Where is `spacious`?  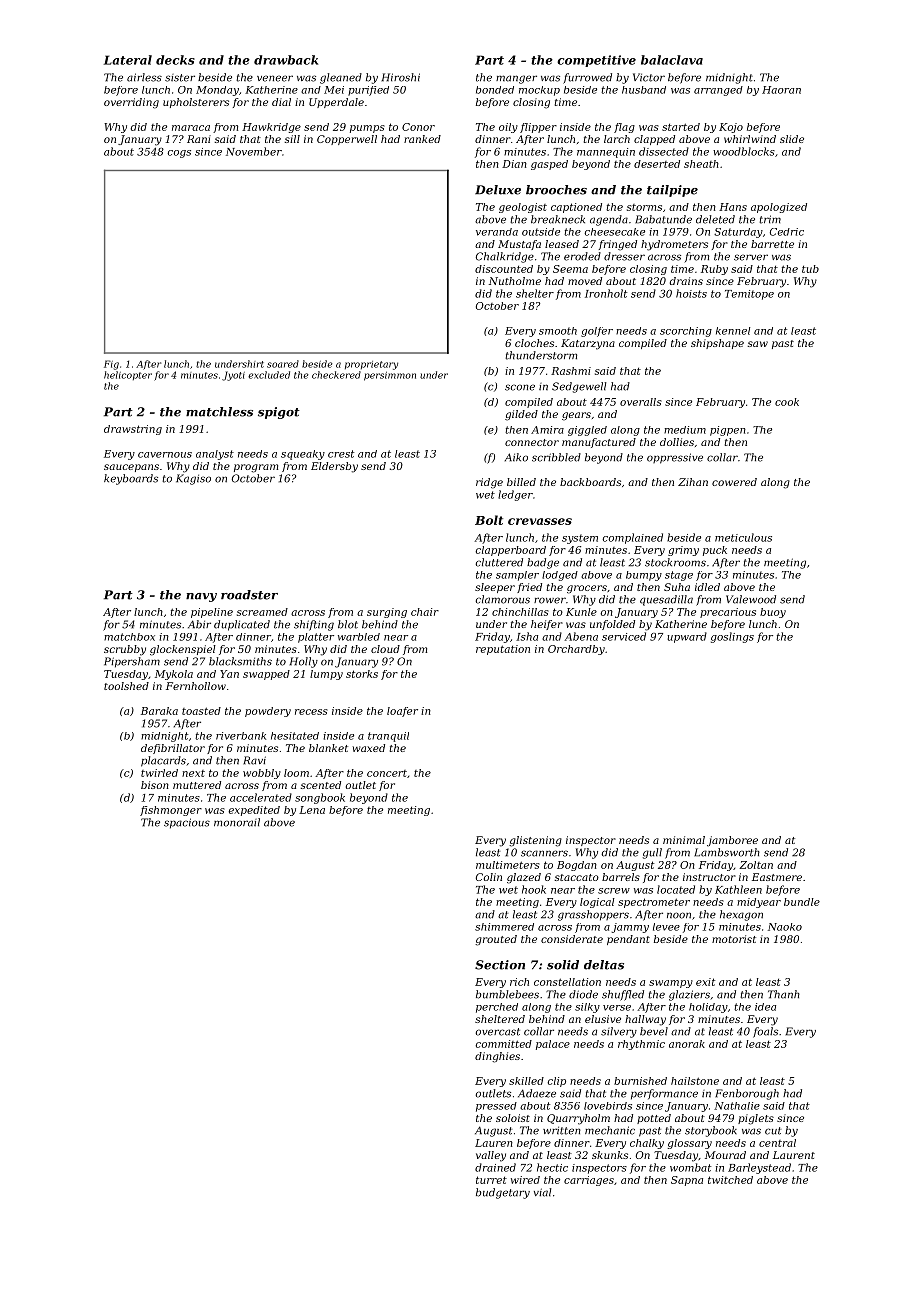 spacious is located at coordinates (187, 823).
